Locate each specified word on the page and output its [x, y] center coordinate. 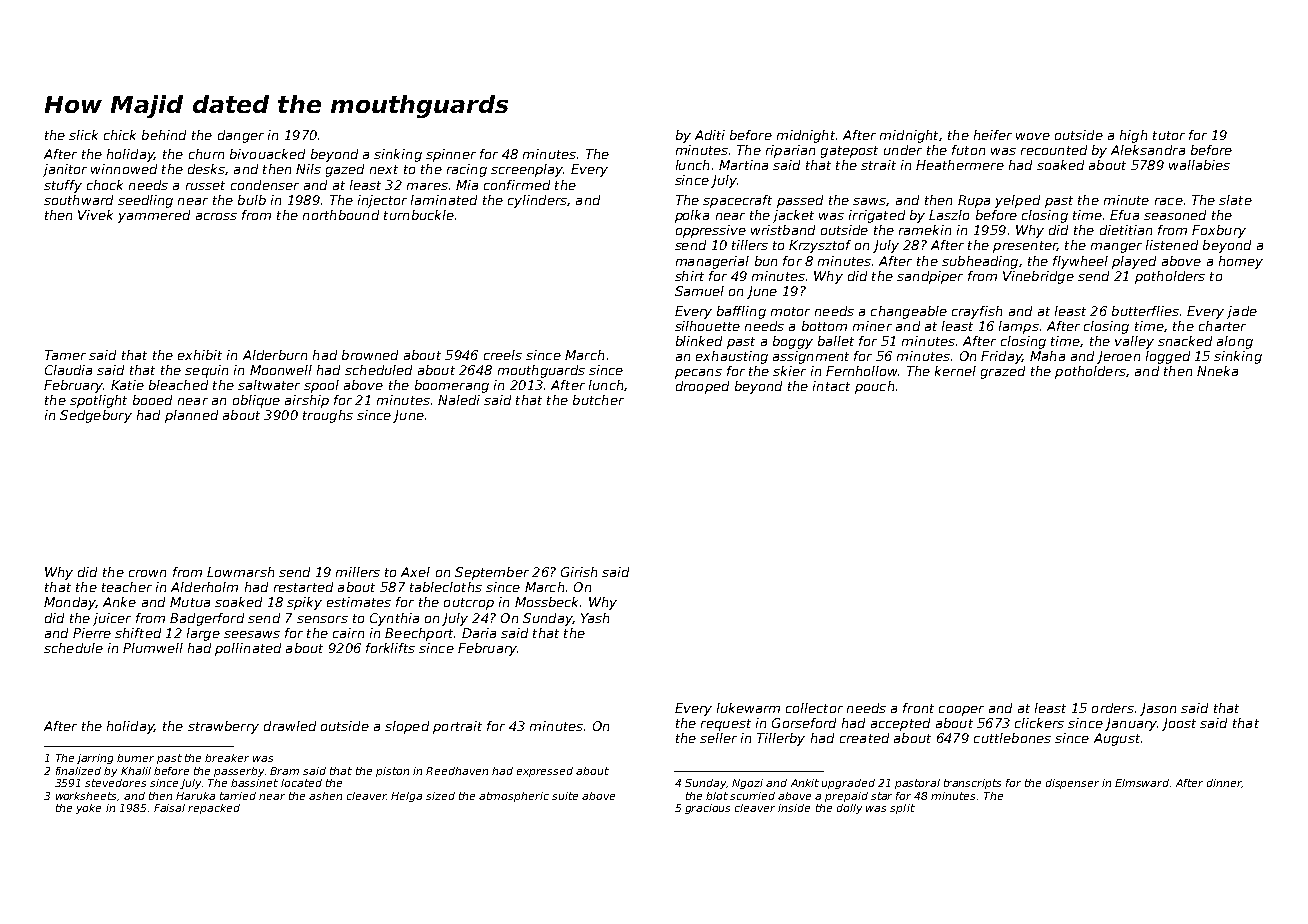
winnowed [124, 169]
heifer [993, 135]
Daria [479, 633]
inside [794, 808]
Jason [1158, 709]
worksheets [86, 796]
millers [358, 572]
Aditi [710, 135]
